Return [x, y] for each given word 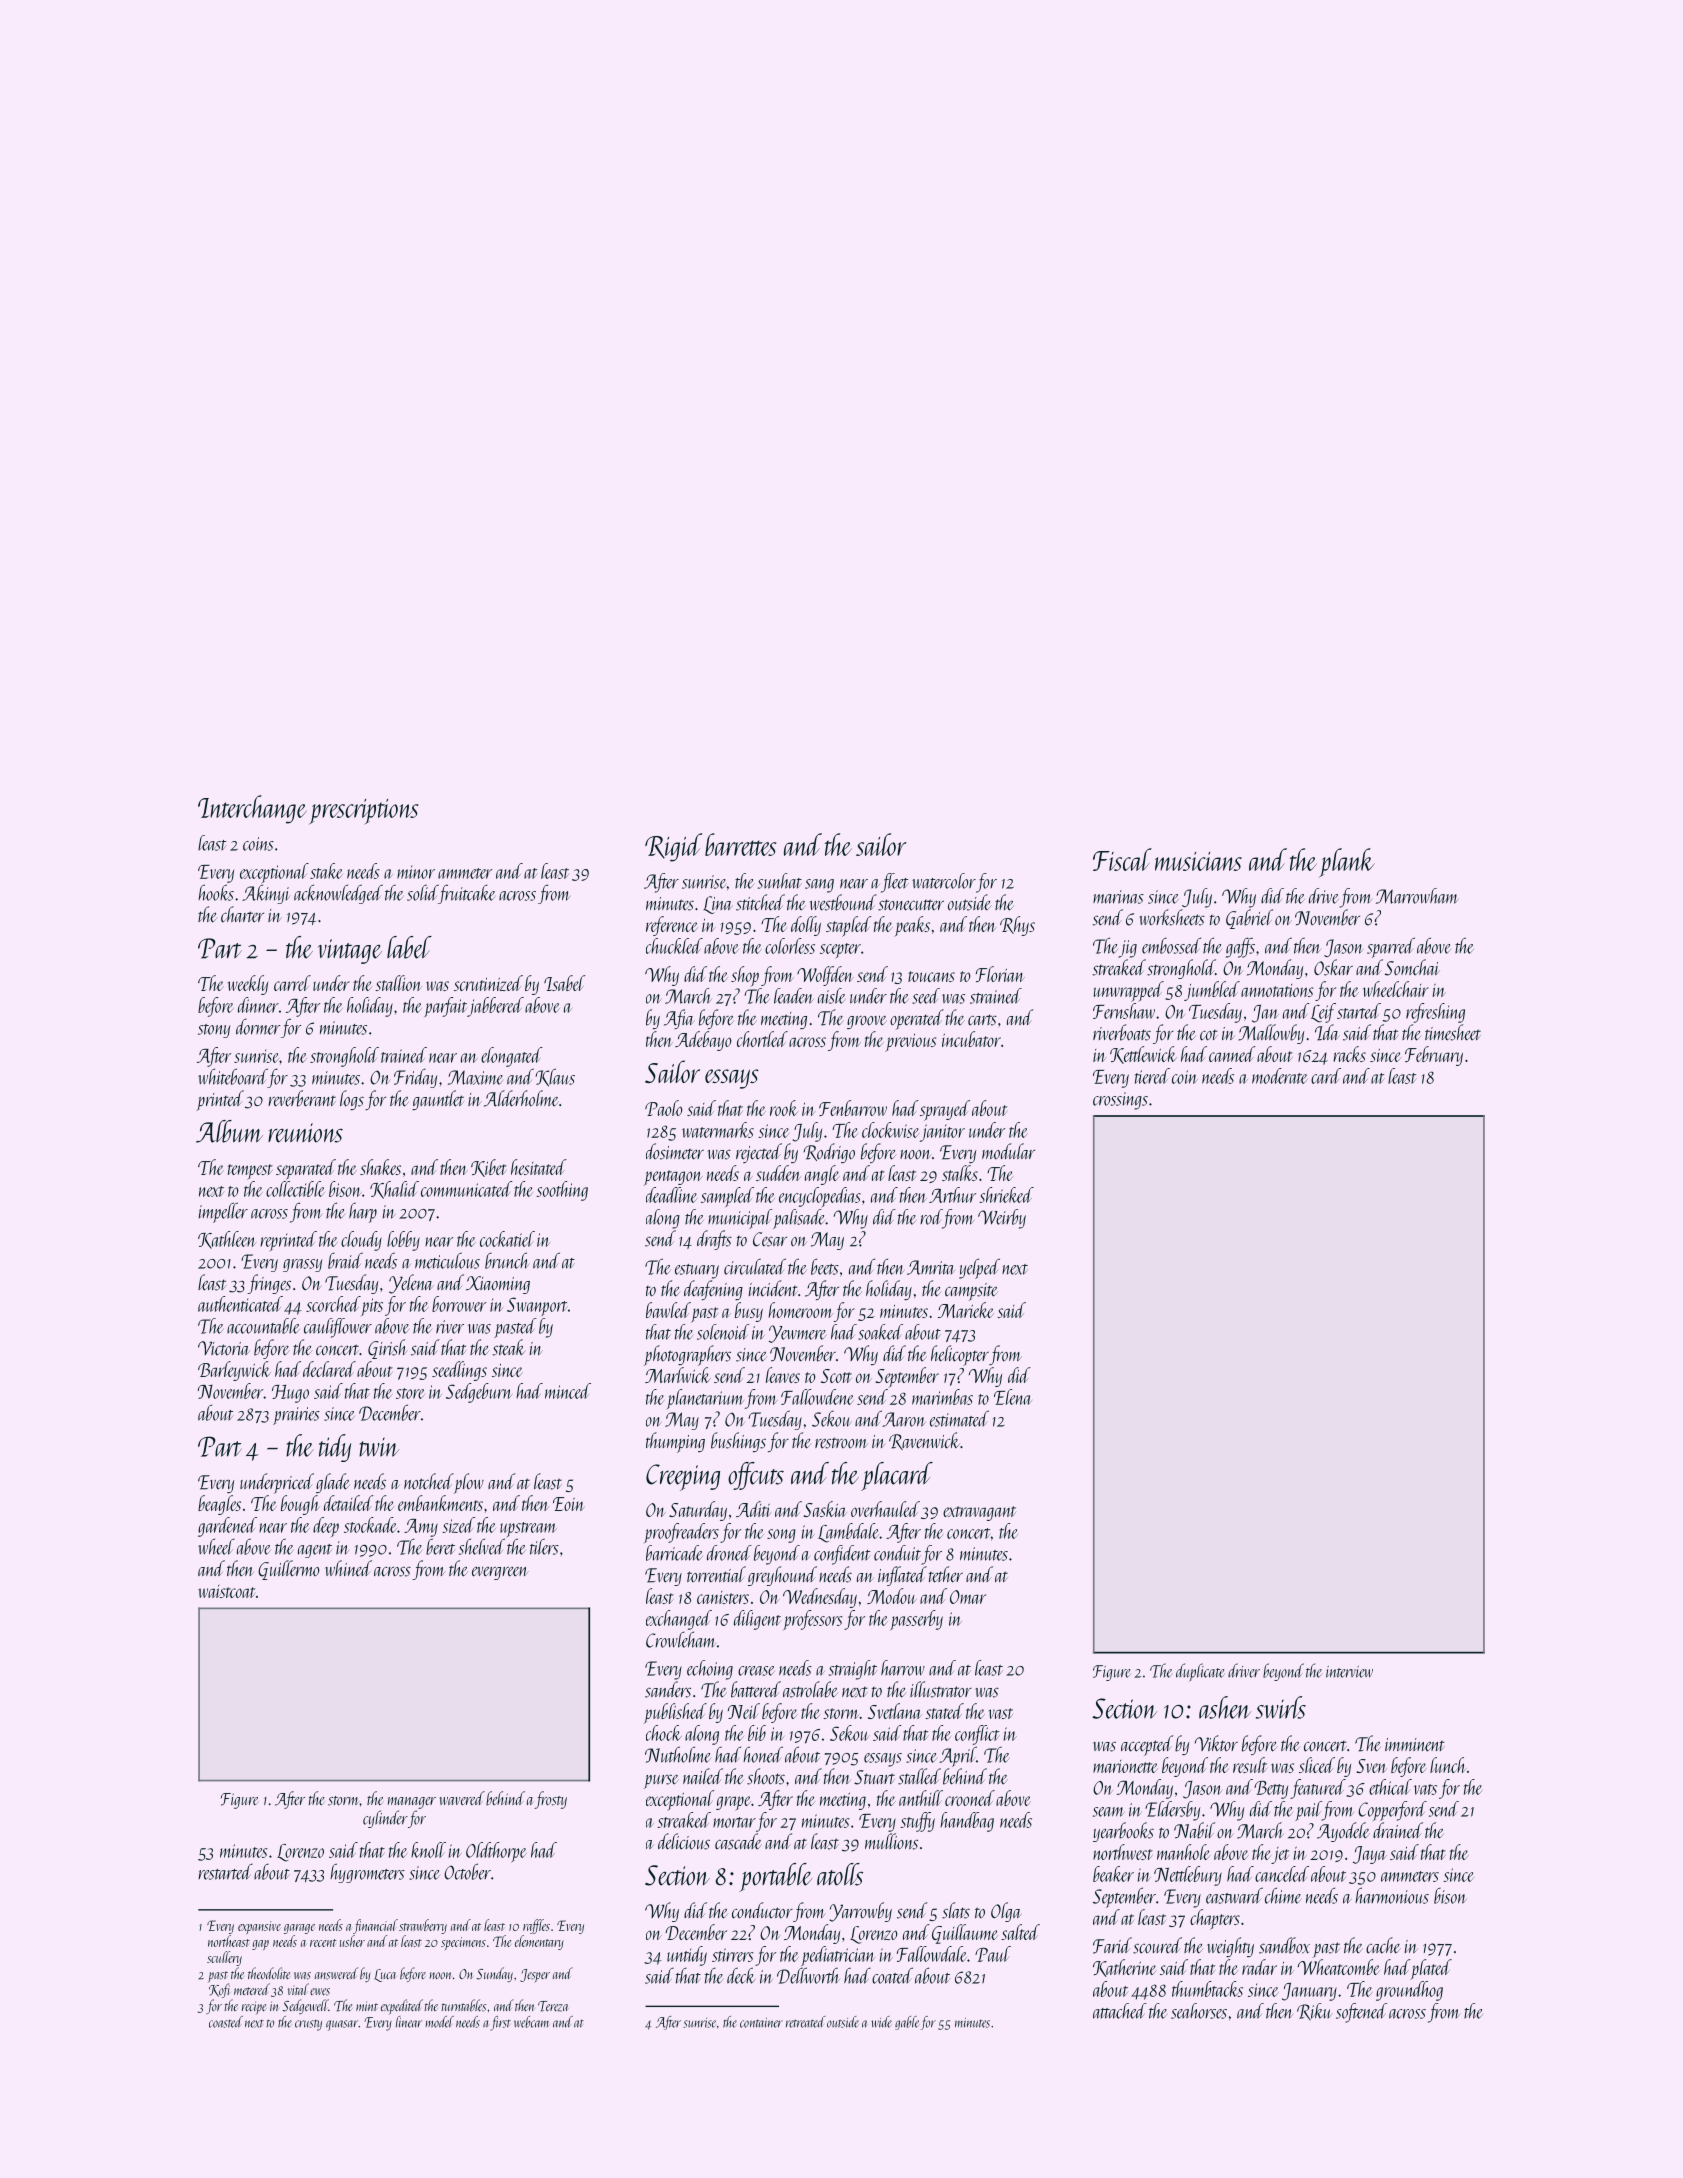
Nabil [1194, 1830]
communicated [467, 1189]
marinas [1118, 897]
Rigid [674, 847]
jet [1280, 1855]
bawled [668, 1310]
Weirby [1002, 1219]
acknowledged [338, 894]
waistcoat [226, 1591]
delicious [684, 1841]
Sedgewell [305, 2006]
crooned [970, 1798]
